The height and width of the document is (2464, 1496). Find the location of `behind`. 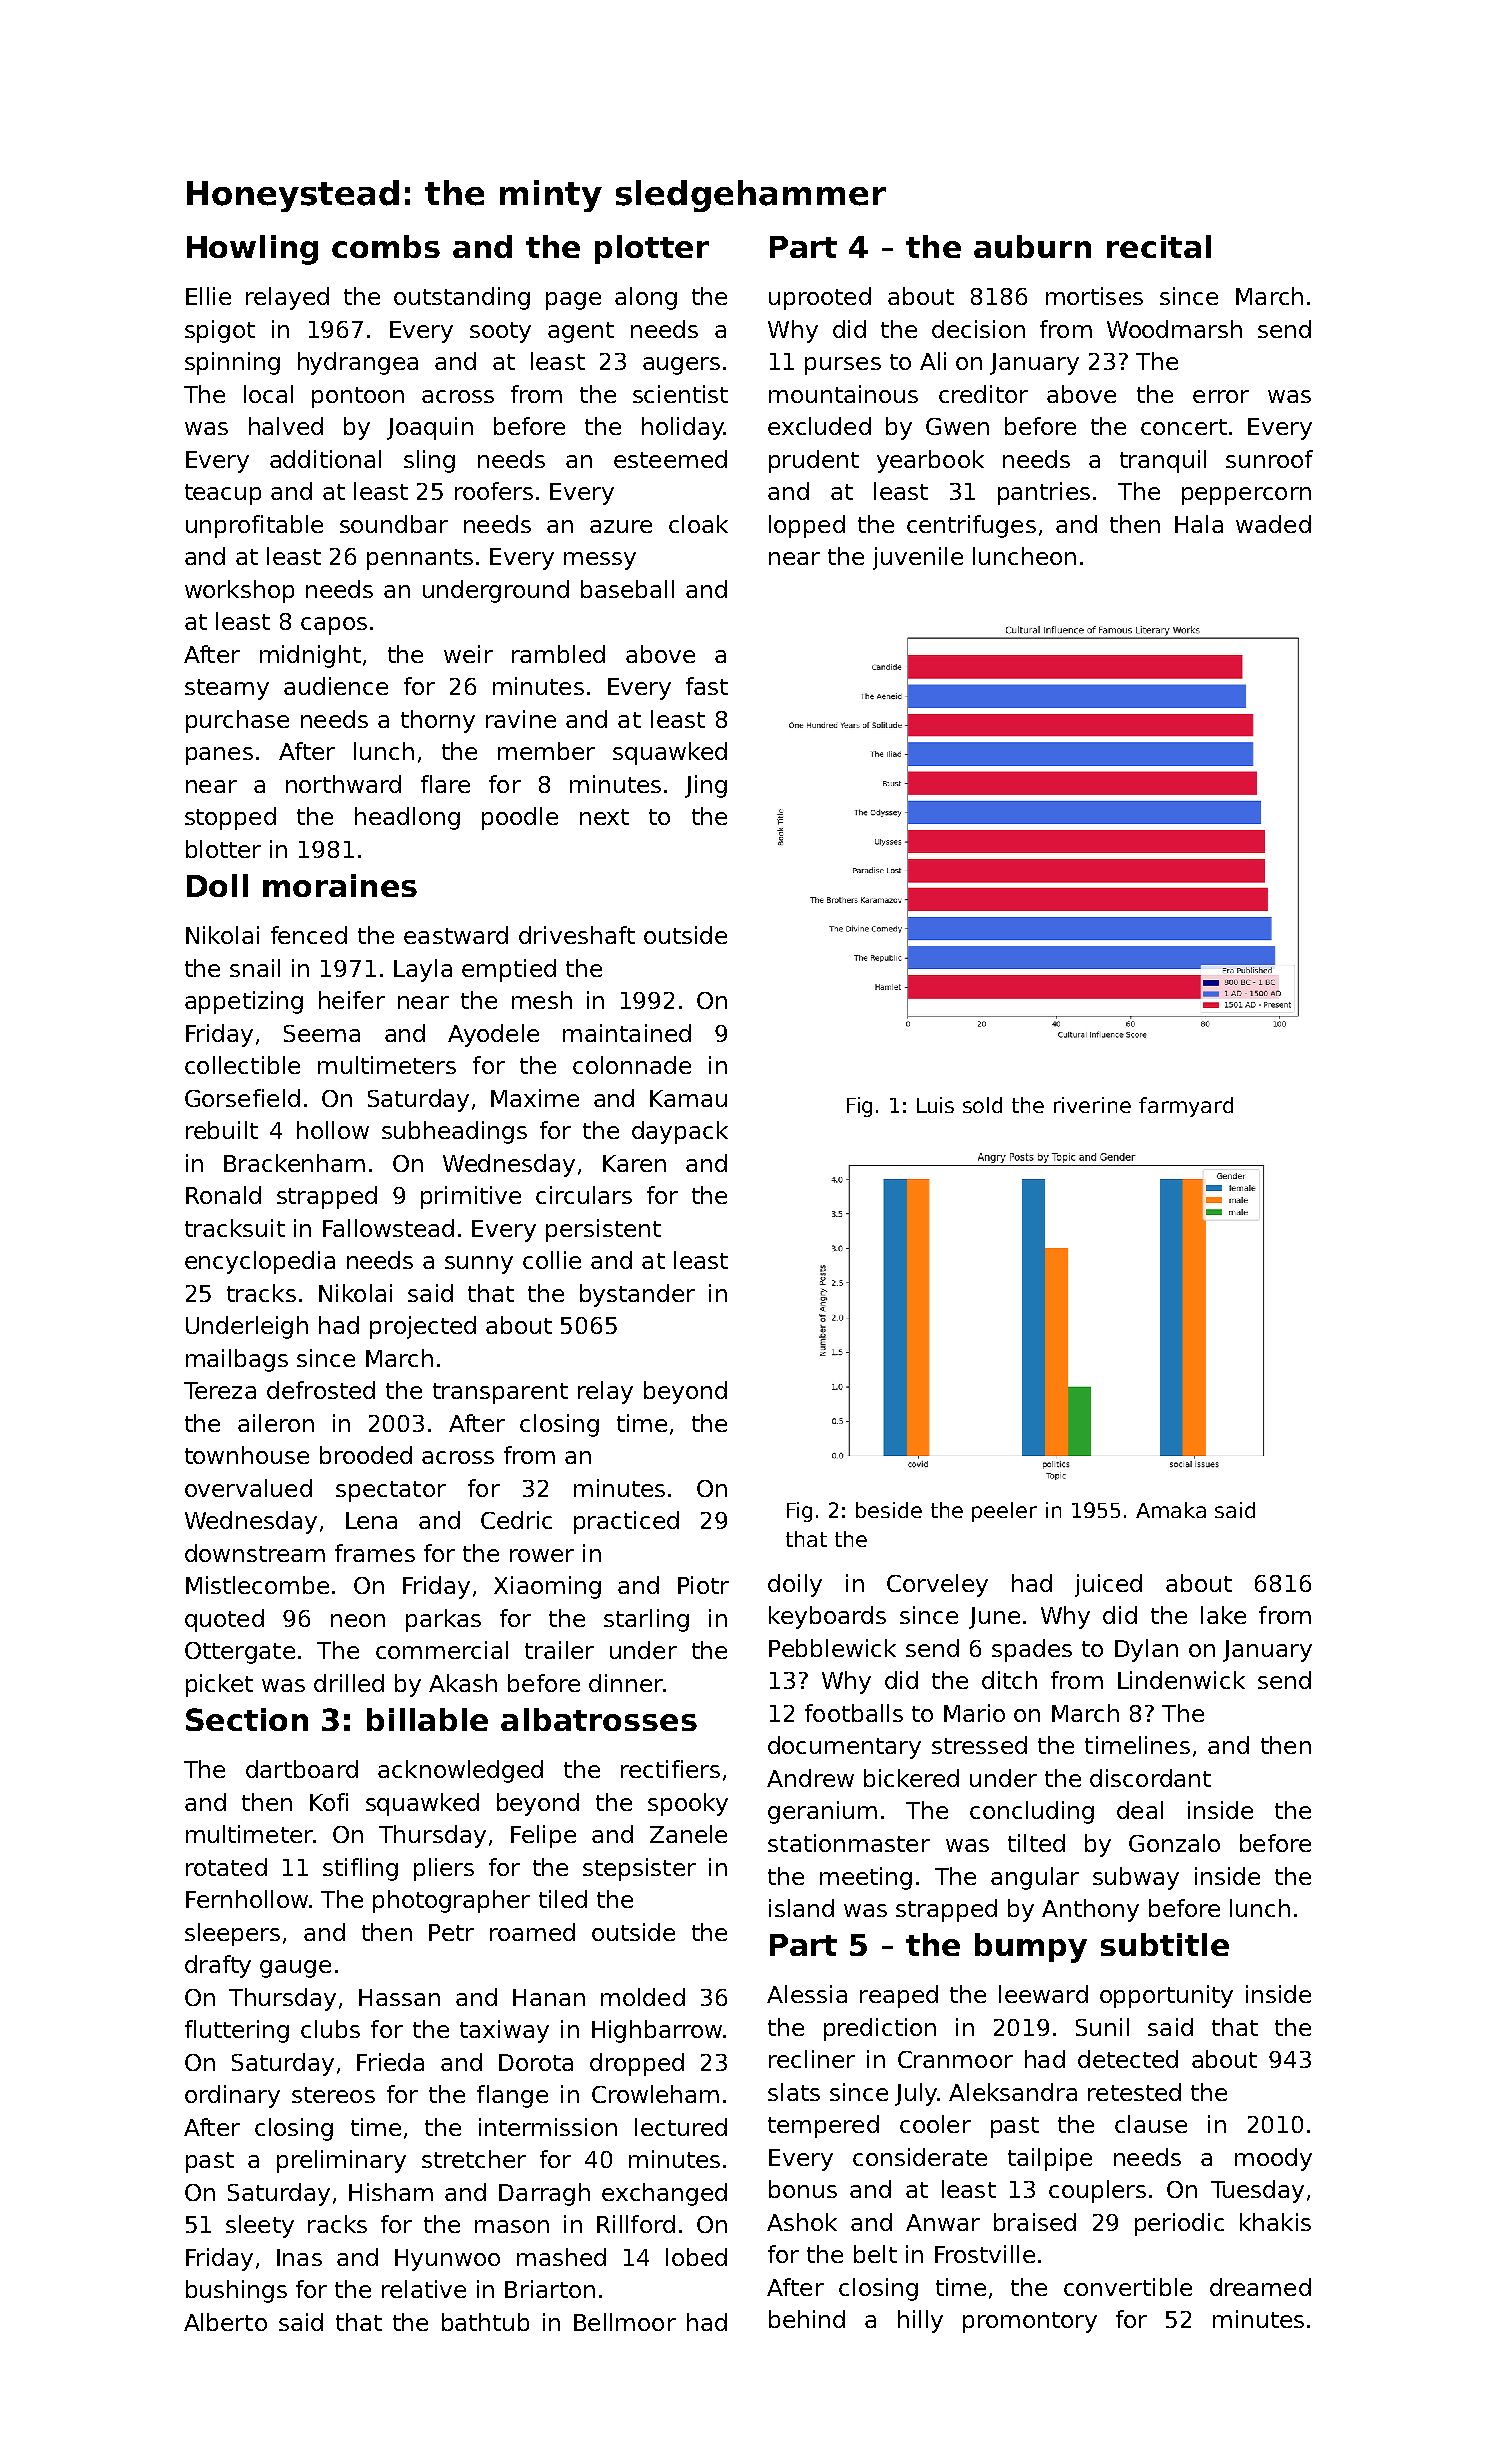

behind is located at coordinates (807, 2319).
